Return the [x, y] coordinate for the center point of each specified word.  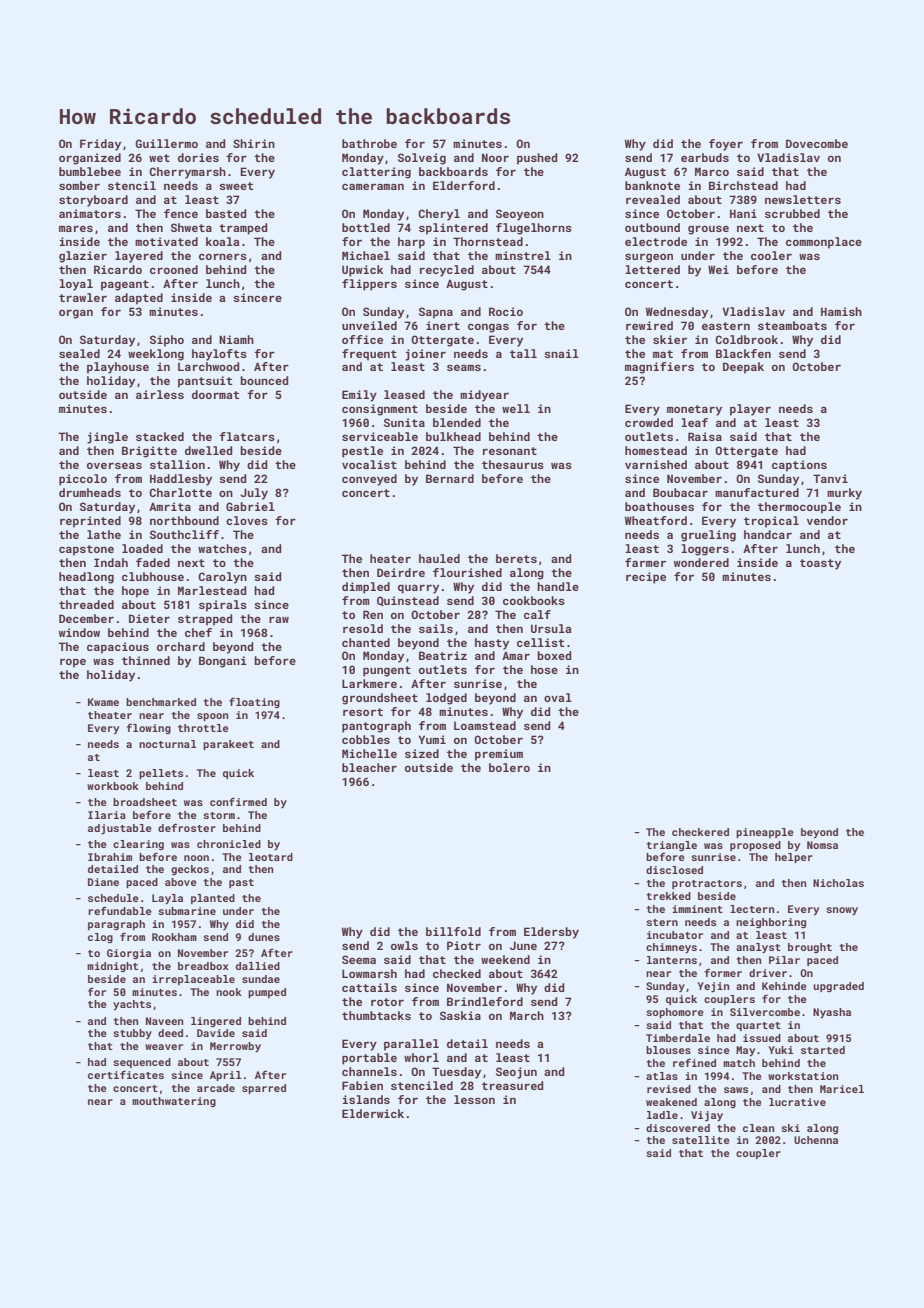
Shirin [254, 143]
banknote [652, 185]
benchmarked [161, 702]
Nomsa [822, 845]
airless [160, 394]
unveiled [369, 325]
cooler [771, 255]
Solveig [422, 159]
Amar [516, 656]
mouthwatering [174, 1102]
